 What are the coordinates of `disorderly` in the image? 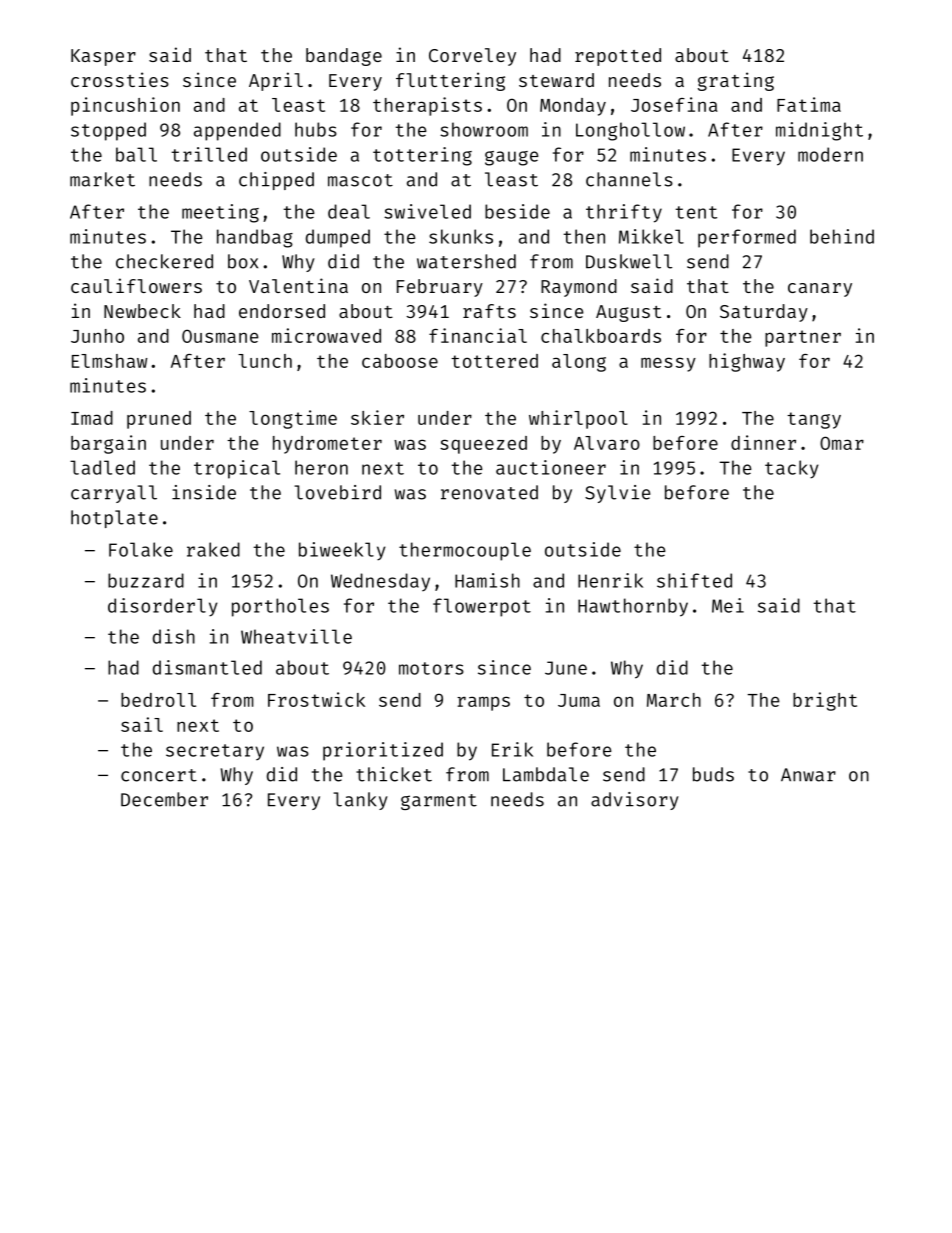 It's located at (163, 607).
